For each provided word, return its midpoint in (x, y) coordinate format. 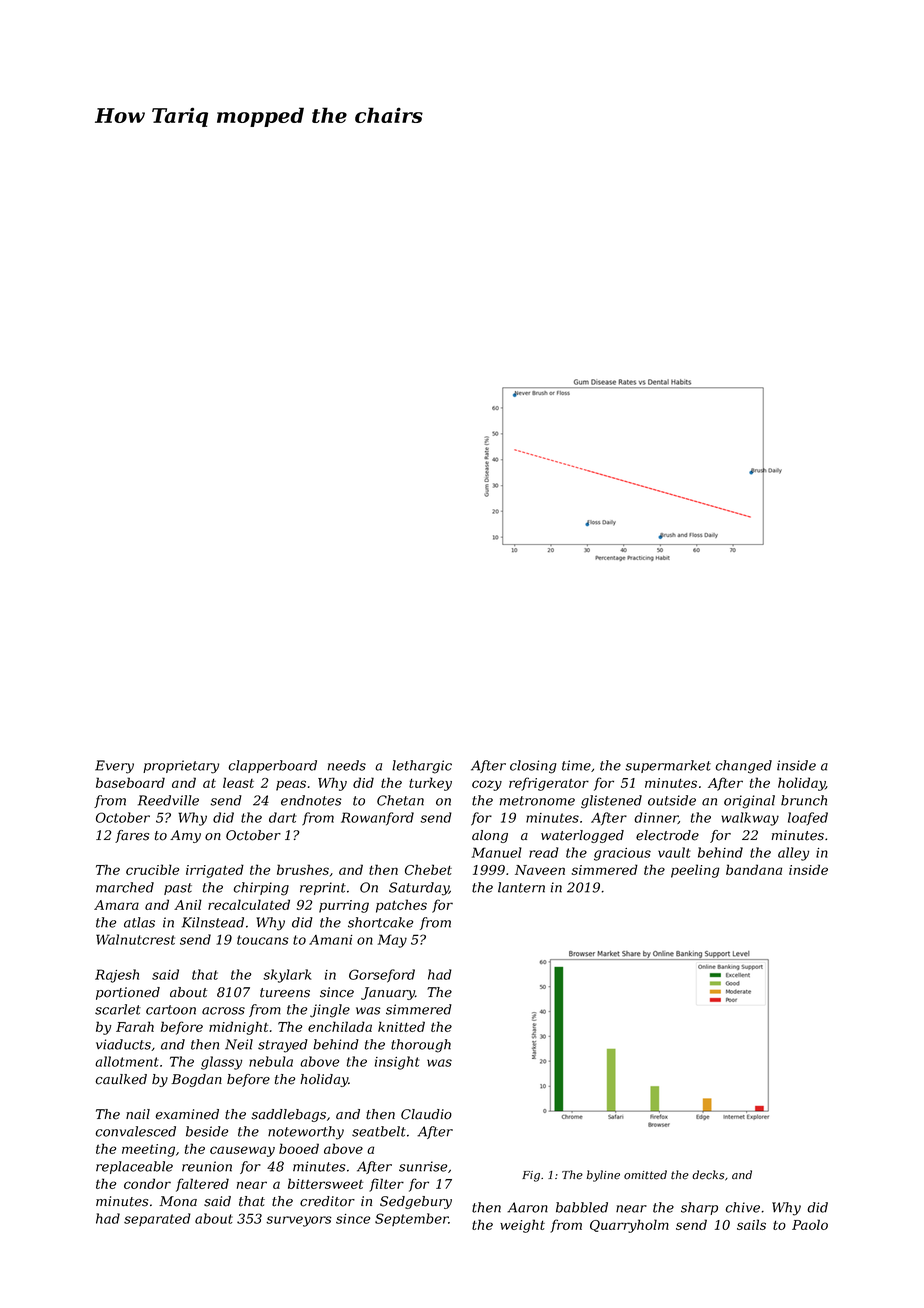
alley (793, 854)
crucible (153, 869)
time (576, 765)
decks (708, 1175)
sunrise (423, 1166)
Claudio (426, 1114)
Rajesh (117, 976)
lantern (521, 887)
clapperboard (272, 766)
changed (743, 767)
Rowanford (377, 819)
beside (207, 1131)
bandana (754, 869)
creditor (327, 1201)
